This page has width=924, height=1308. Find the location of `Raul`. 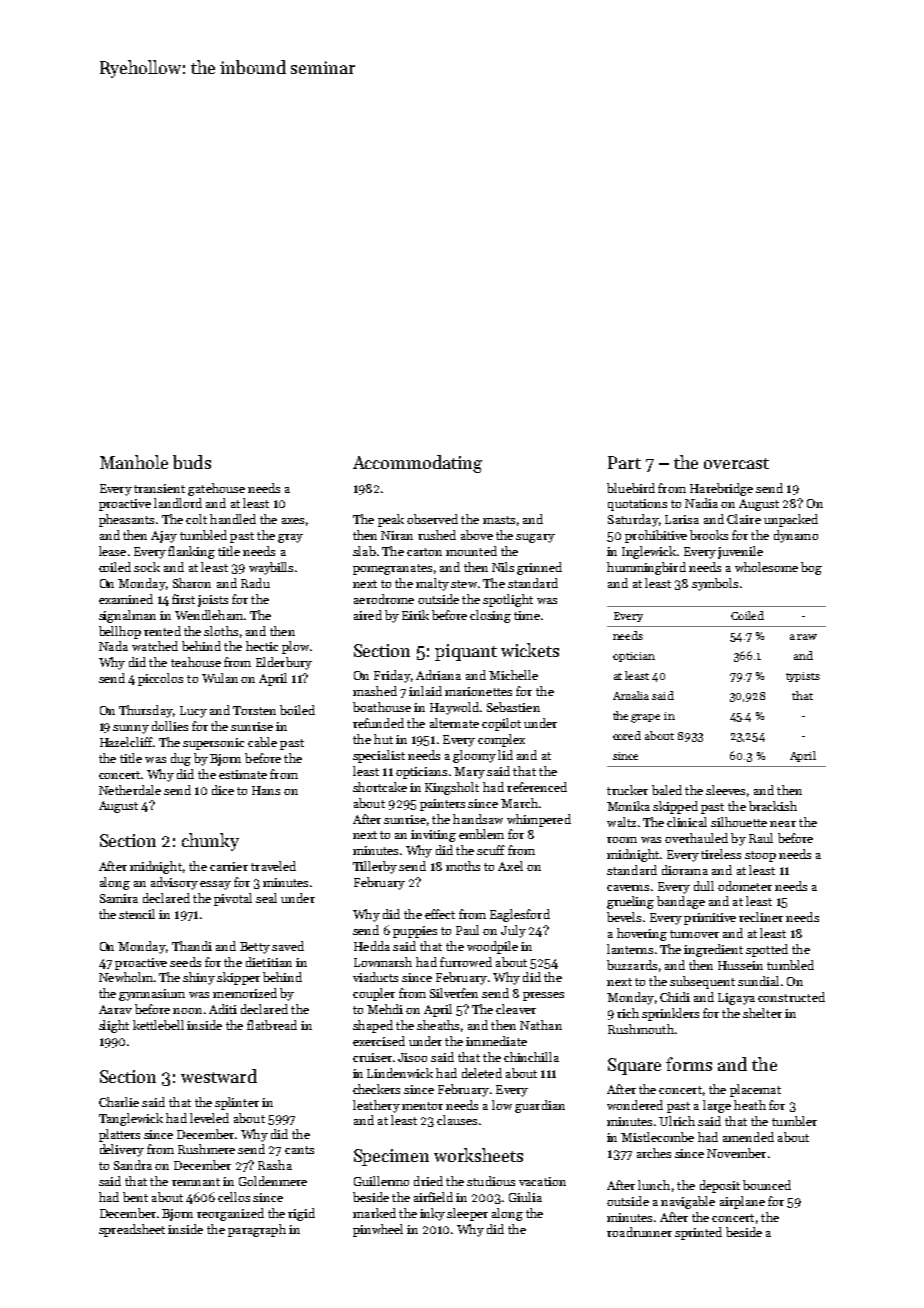

Raul is located at coordinates (761, 838).
